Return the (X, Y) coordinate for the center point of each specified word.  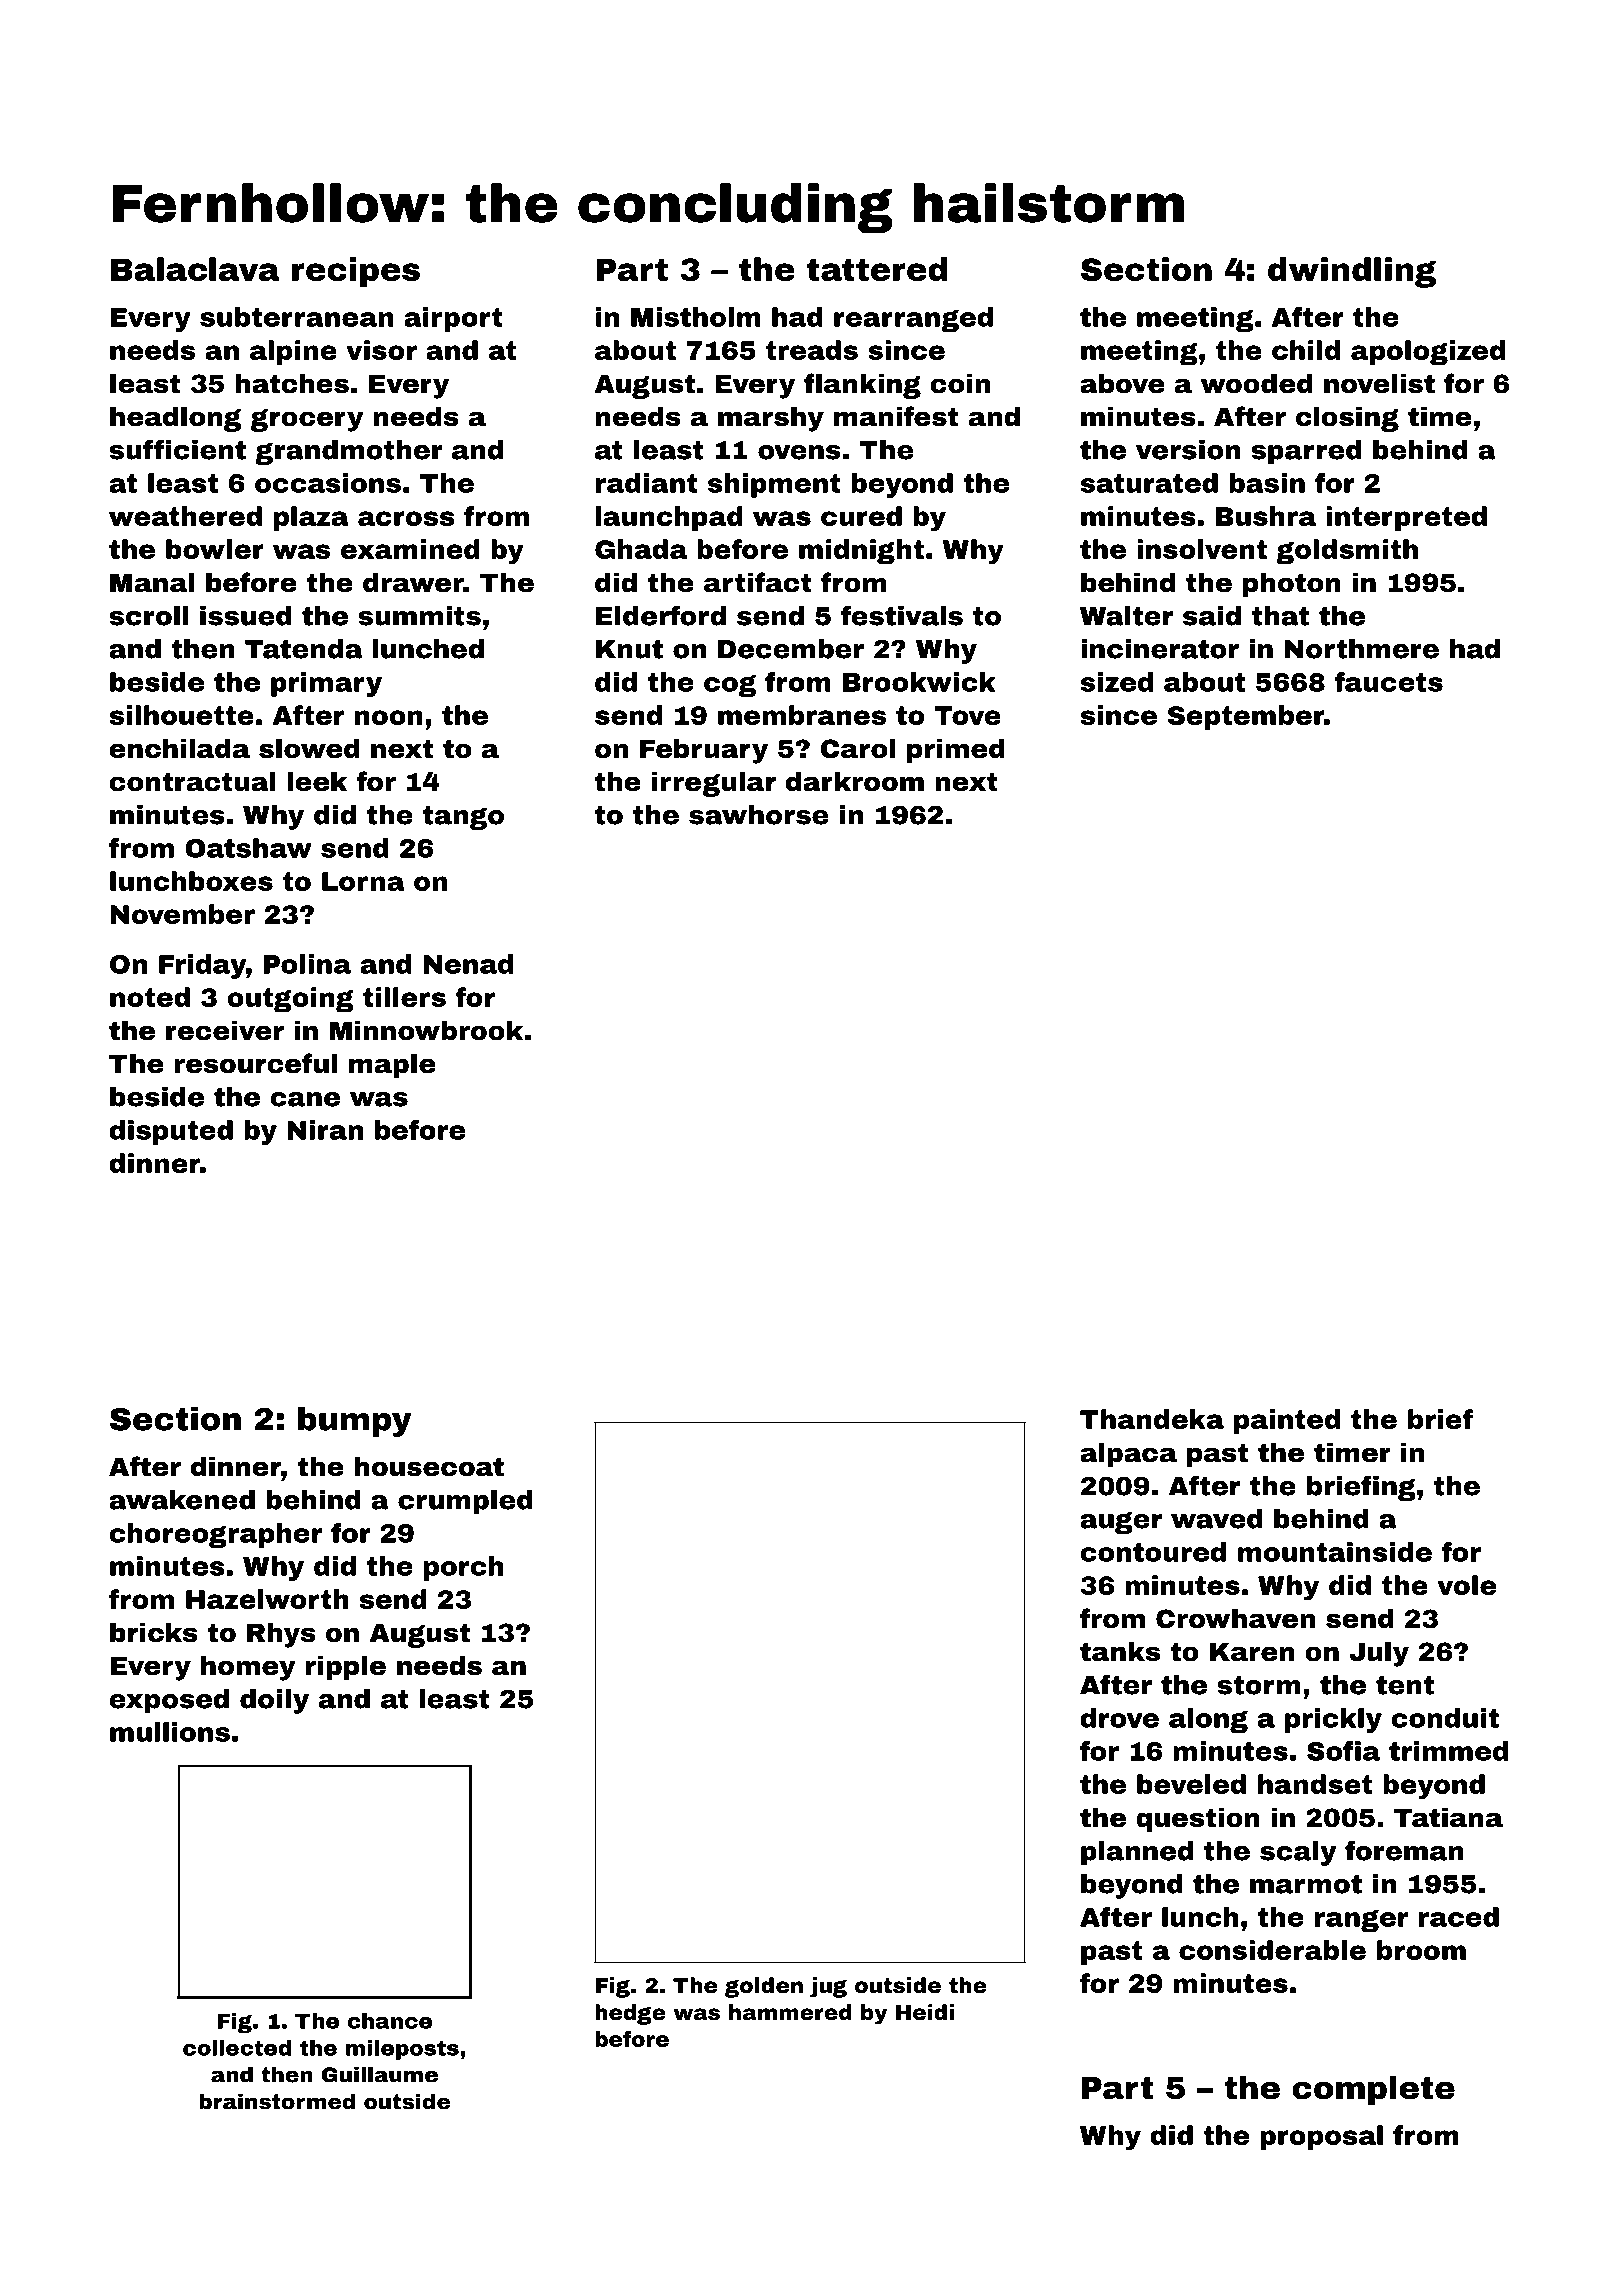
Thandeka (1152, 1419)
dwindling (1352, 272)
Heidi (925, 2012)
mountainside (1335, 1552)
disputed (171, 1132)
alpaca (1128, 1454)
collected (237, 2048)
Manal (152, 582)
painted (1287, 1421)
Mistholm (696, 317)
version (1188, 450)
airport (453, 319)
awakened (182, 1500)
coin (960, 383)
